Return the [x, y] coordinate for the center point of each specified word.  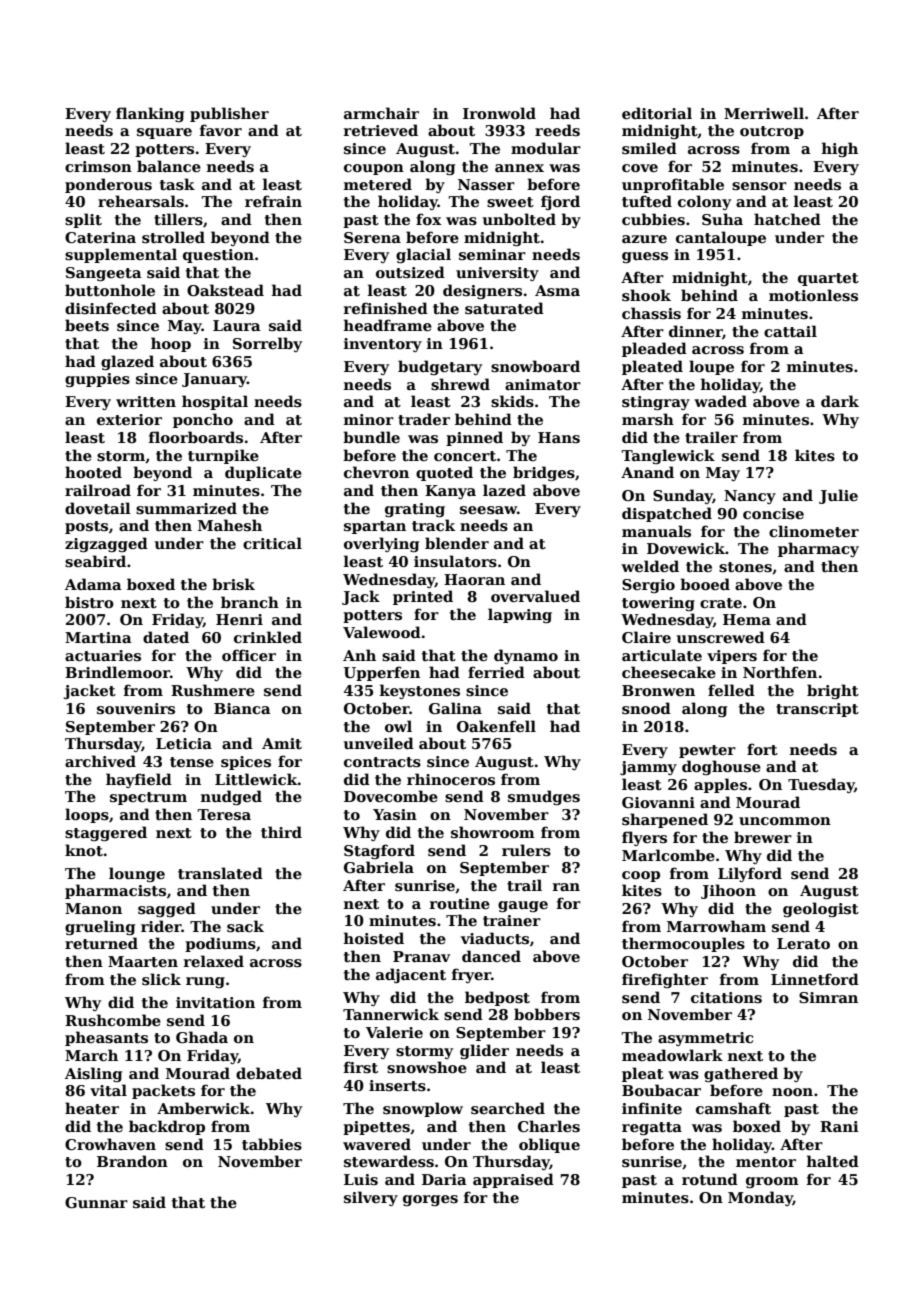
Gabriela [379, 867]
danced [491, 956]
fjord [560, 202]
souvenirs [136, 708]
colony [704, 202]
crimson [98, 166]
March [91, 1055]
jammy [648, 768]
